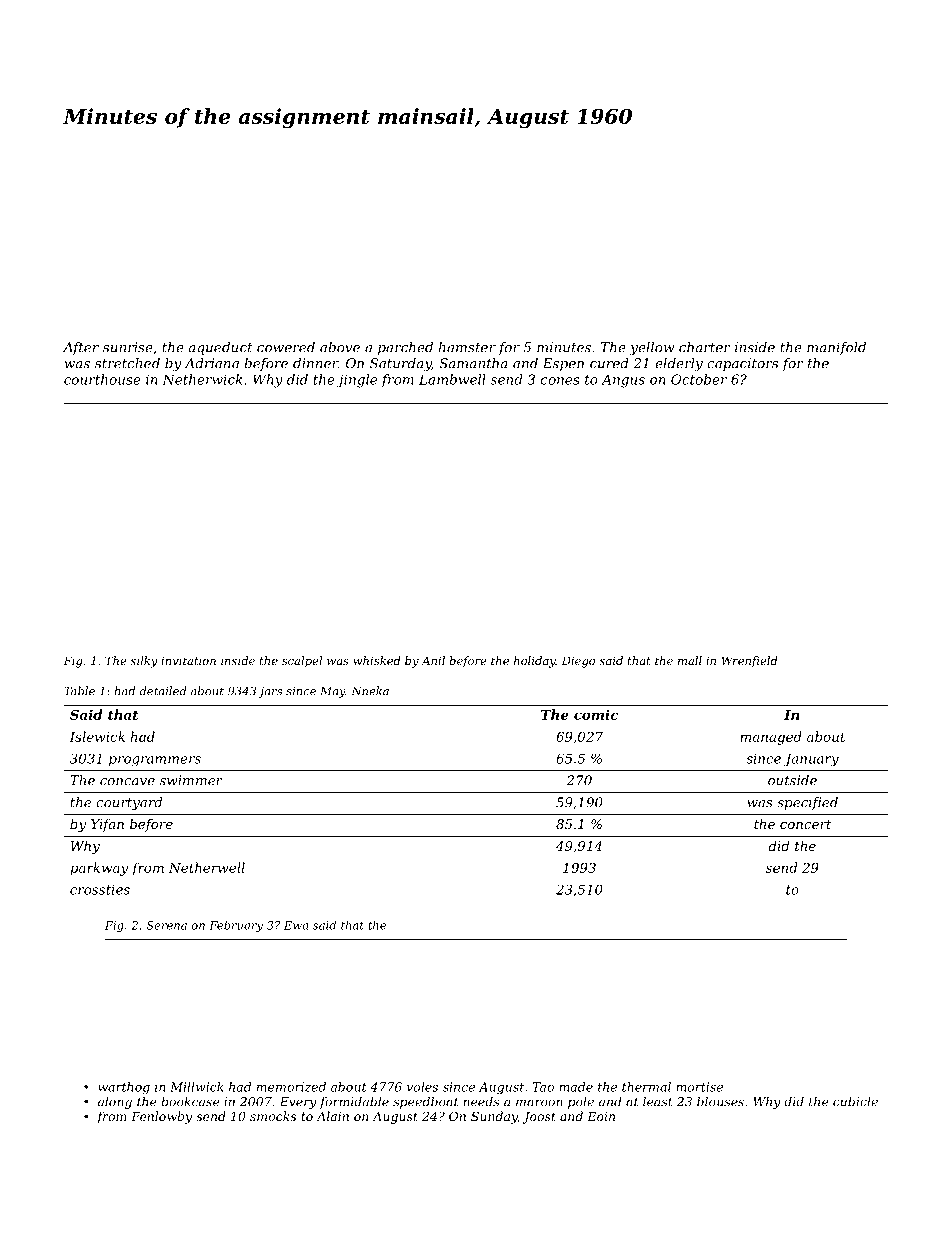 The image size is (952, 1233). What do you see at coordinates (690, 660) in the document?
I see `mall` at bounding box center [690, 660].
